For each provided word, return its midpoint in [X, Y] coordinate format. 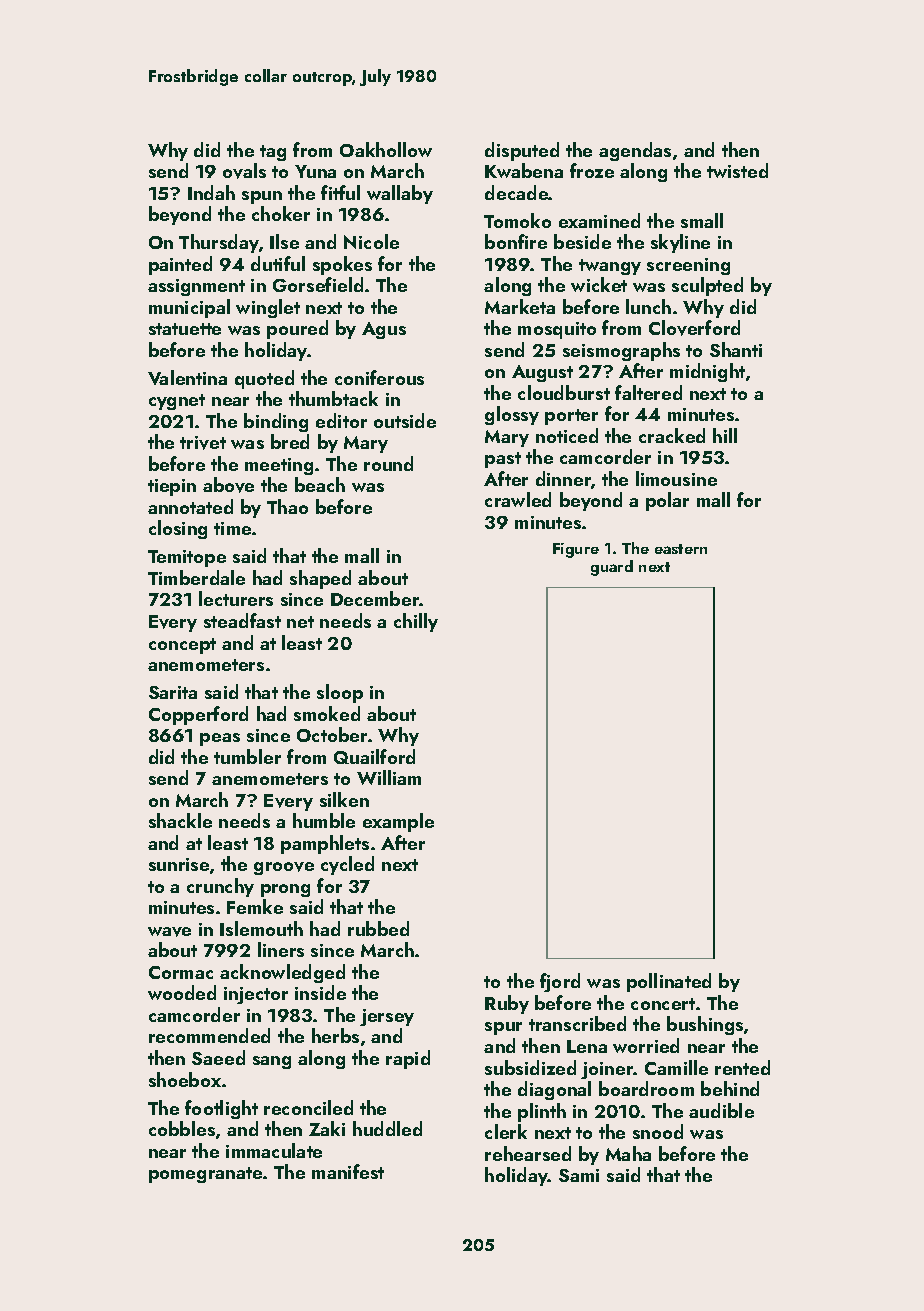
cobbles [182, 1128]
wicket [599, 284]
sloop [340, 693]
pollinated [669, 982]
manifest [348, 1171]
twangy [610, 267]
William [389, 777]
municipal [189, 308]
